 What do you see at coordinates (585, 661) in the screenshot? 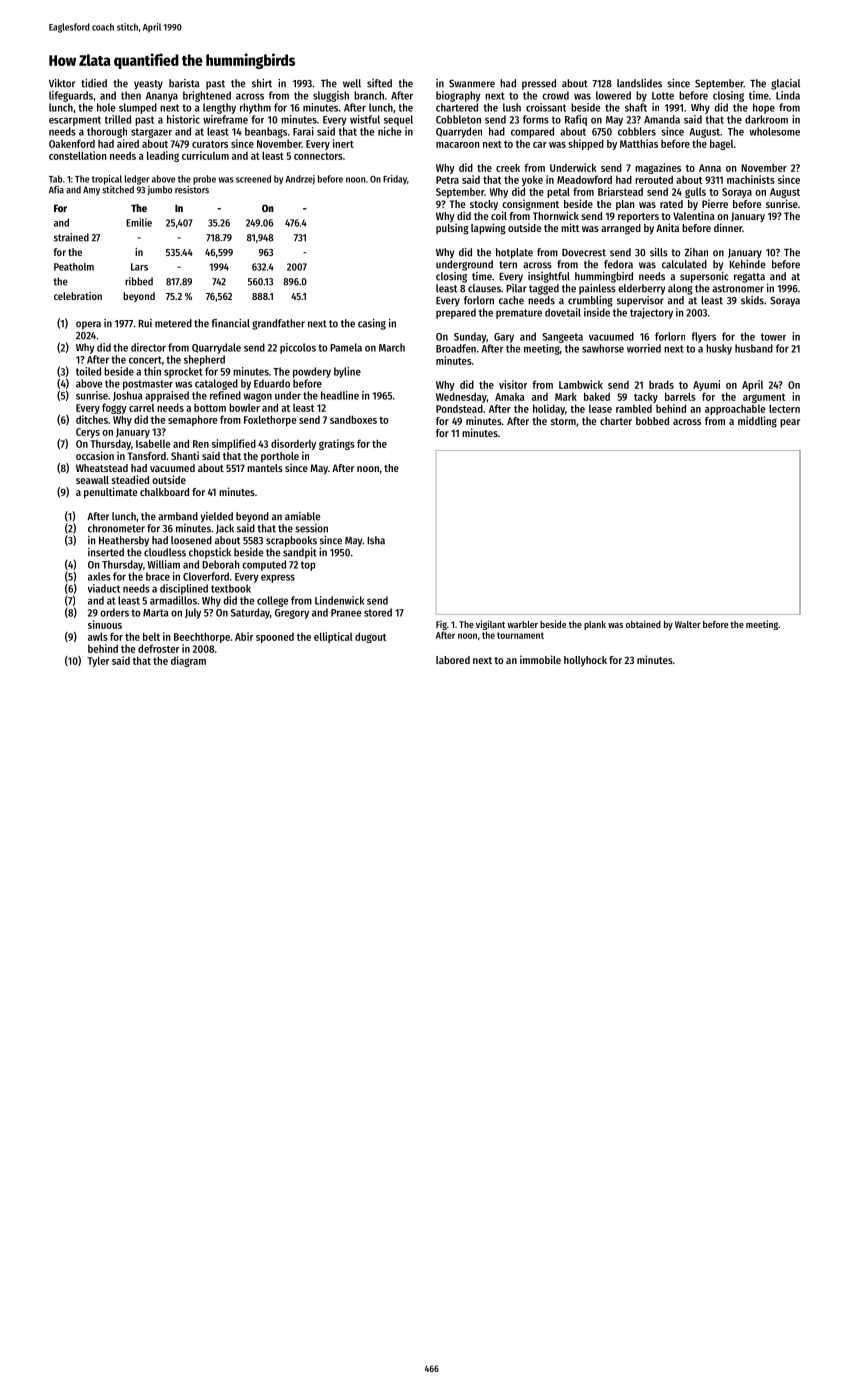
I see `hollyhock` at bounding box center [585, 661].
